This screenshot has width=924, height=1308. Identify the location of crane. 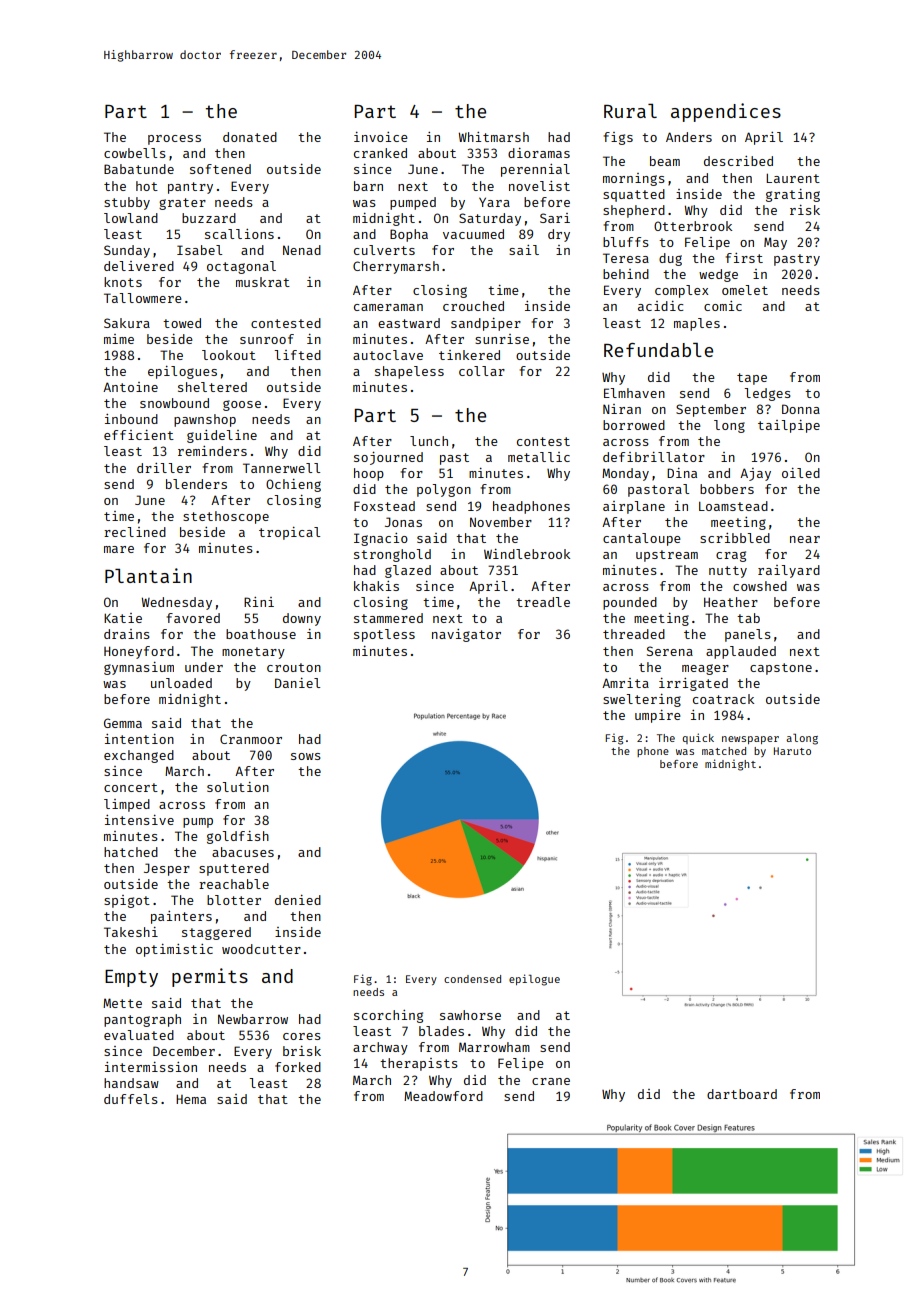
(551, 1081).
